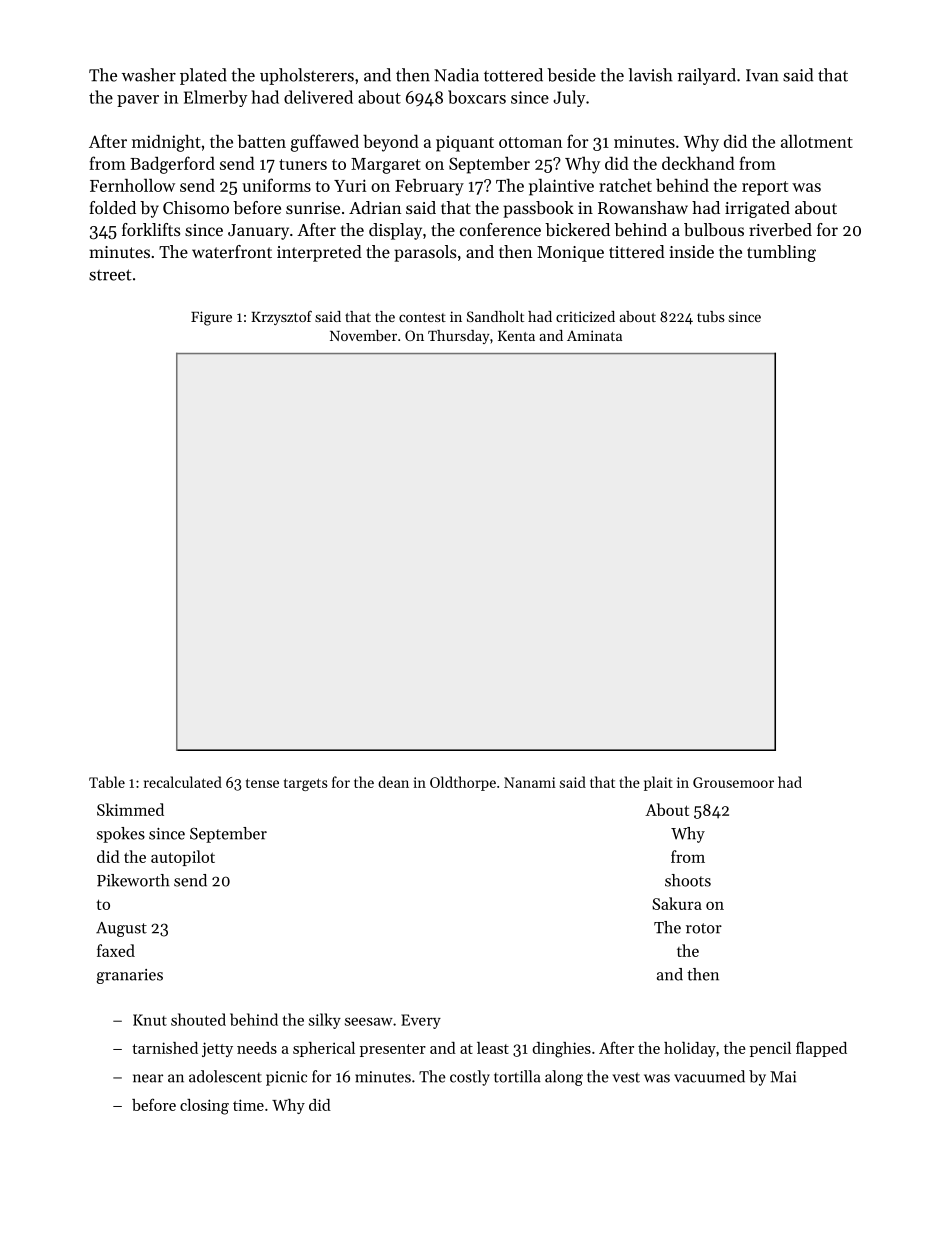  I want to click on Table, so click(107, 782).
